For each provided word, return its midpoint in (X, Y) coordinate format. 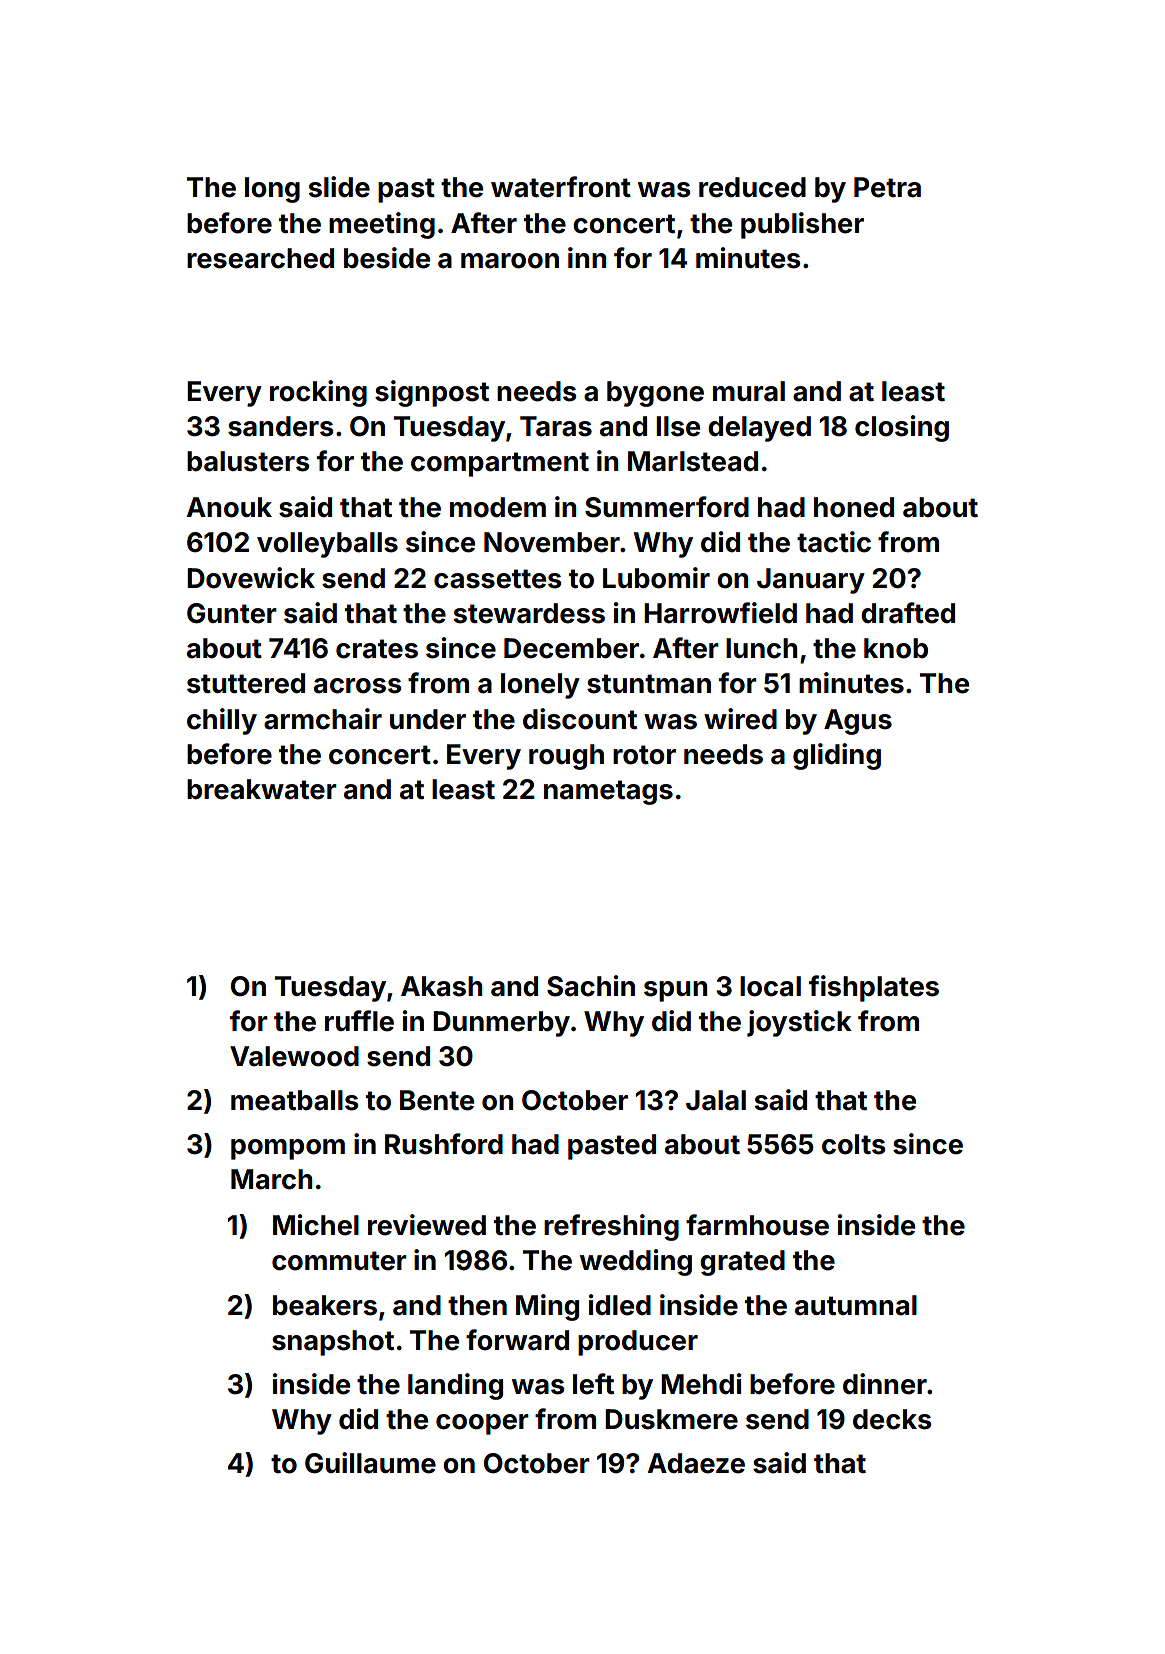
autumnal (856, 1305)
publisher (802, 225)
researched (260, 258)
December (571, 648)
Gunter (232, 613)
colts (853, 1144)
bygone (655, 394)
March (271, 1179)
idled (620, 1305)
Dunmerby (501, 1024)
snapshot (333, 1343)
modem (498, 507)
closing (902, 428)
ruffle (359, 1021)
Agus (858, 722)
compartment (500, 464)
